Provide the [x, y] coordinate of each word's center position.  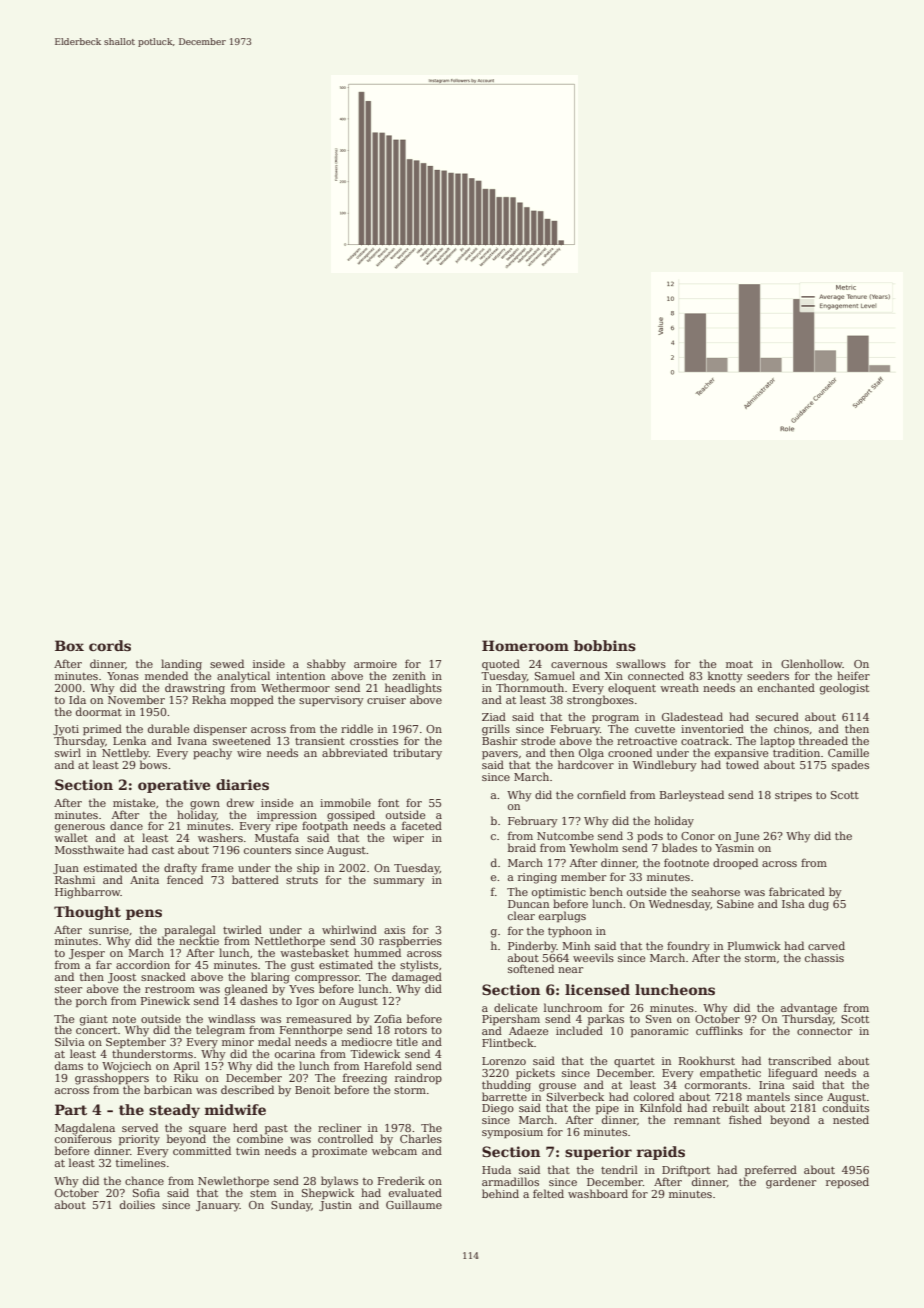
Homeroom [525, 645]
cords [110, 645]
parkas [606, 1019]
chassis [824, 957]
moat [739, 664]
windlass [231, 1018]
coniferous [83, 1139]
